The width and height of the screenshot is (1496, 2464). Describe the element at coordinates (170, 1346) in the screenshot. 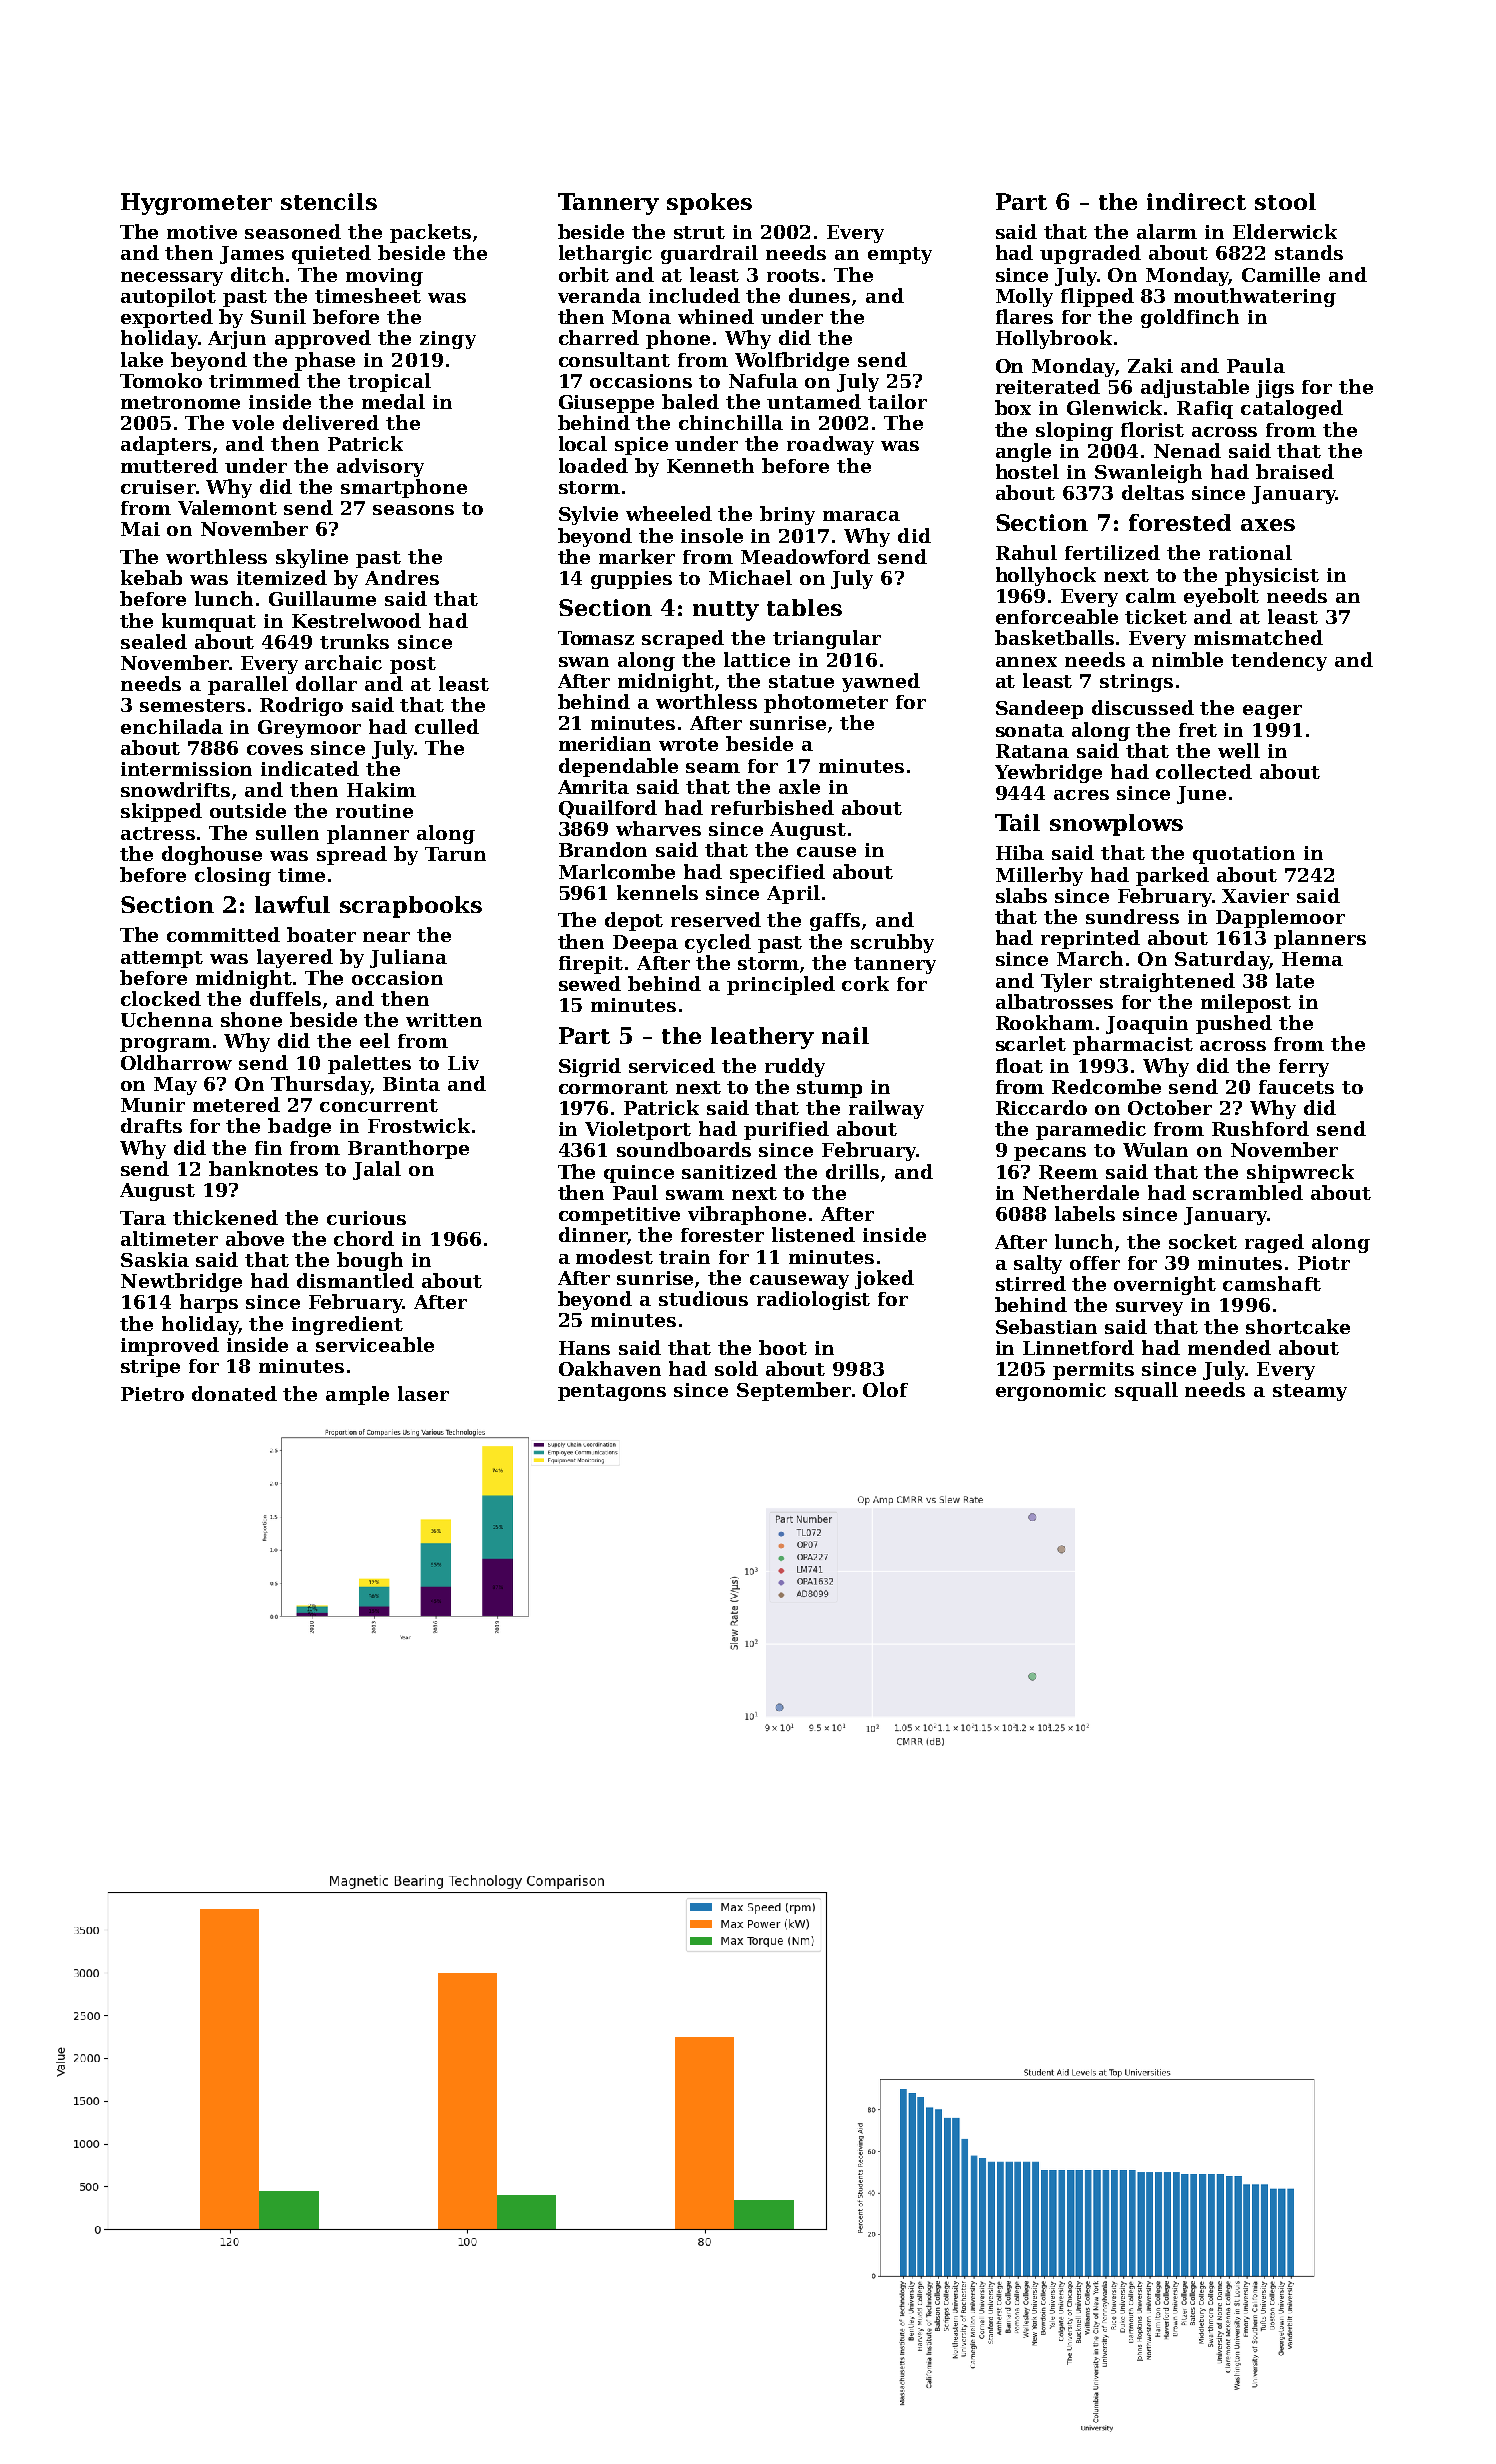

I see `improved` at that location.
